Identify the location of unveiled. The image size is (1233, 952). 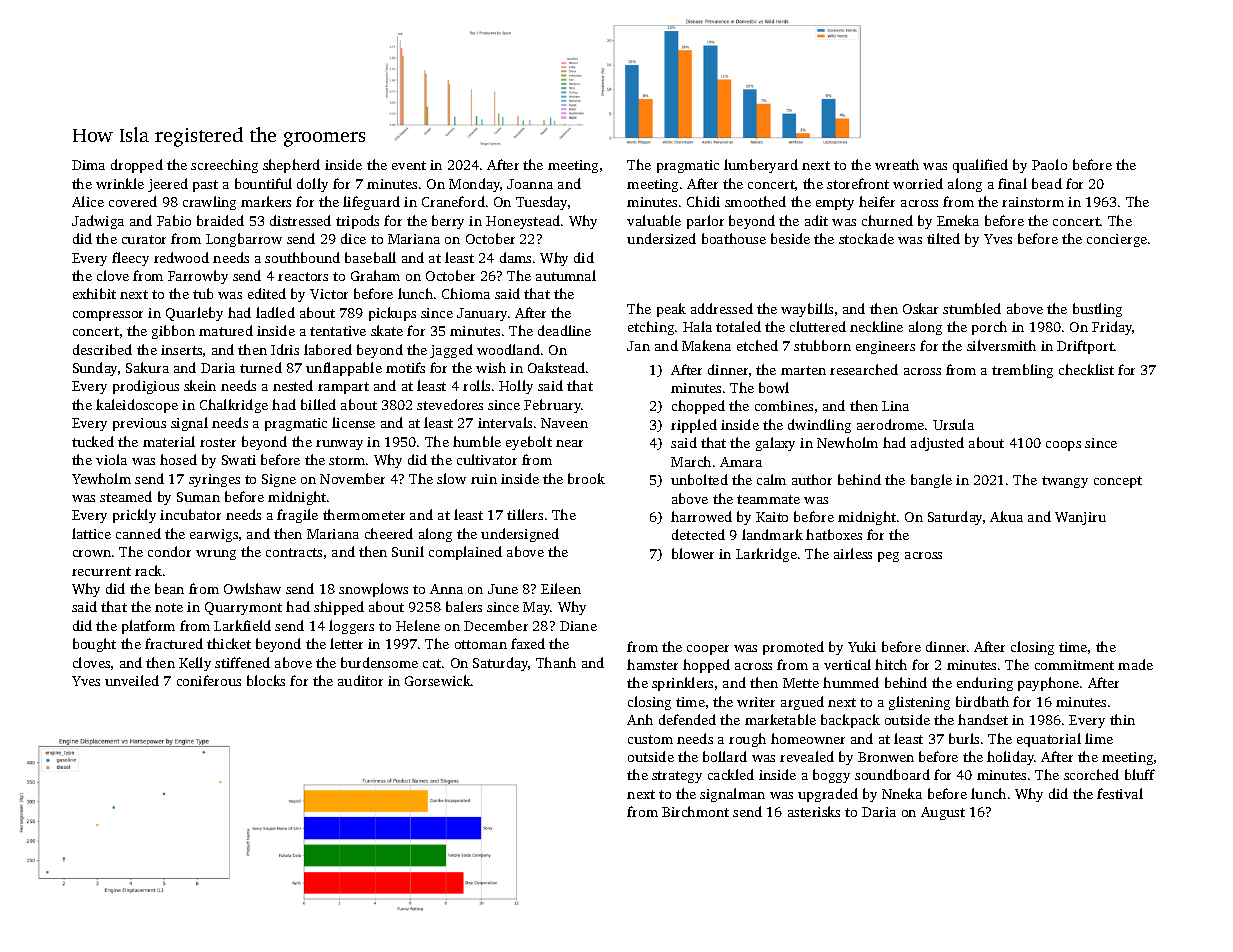
(132, 680).
